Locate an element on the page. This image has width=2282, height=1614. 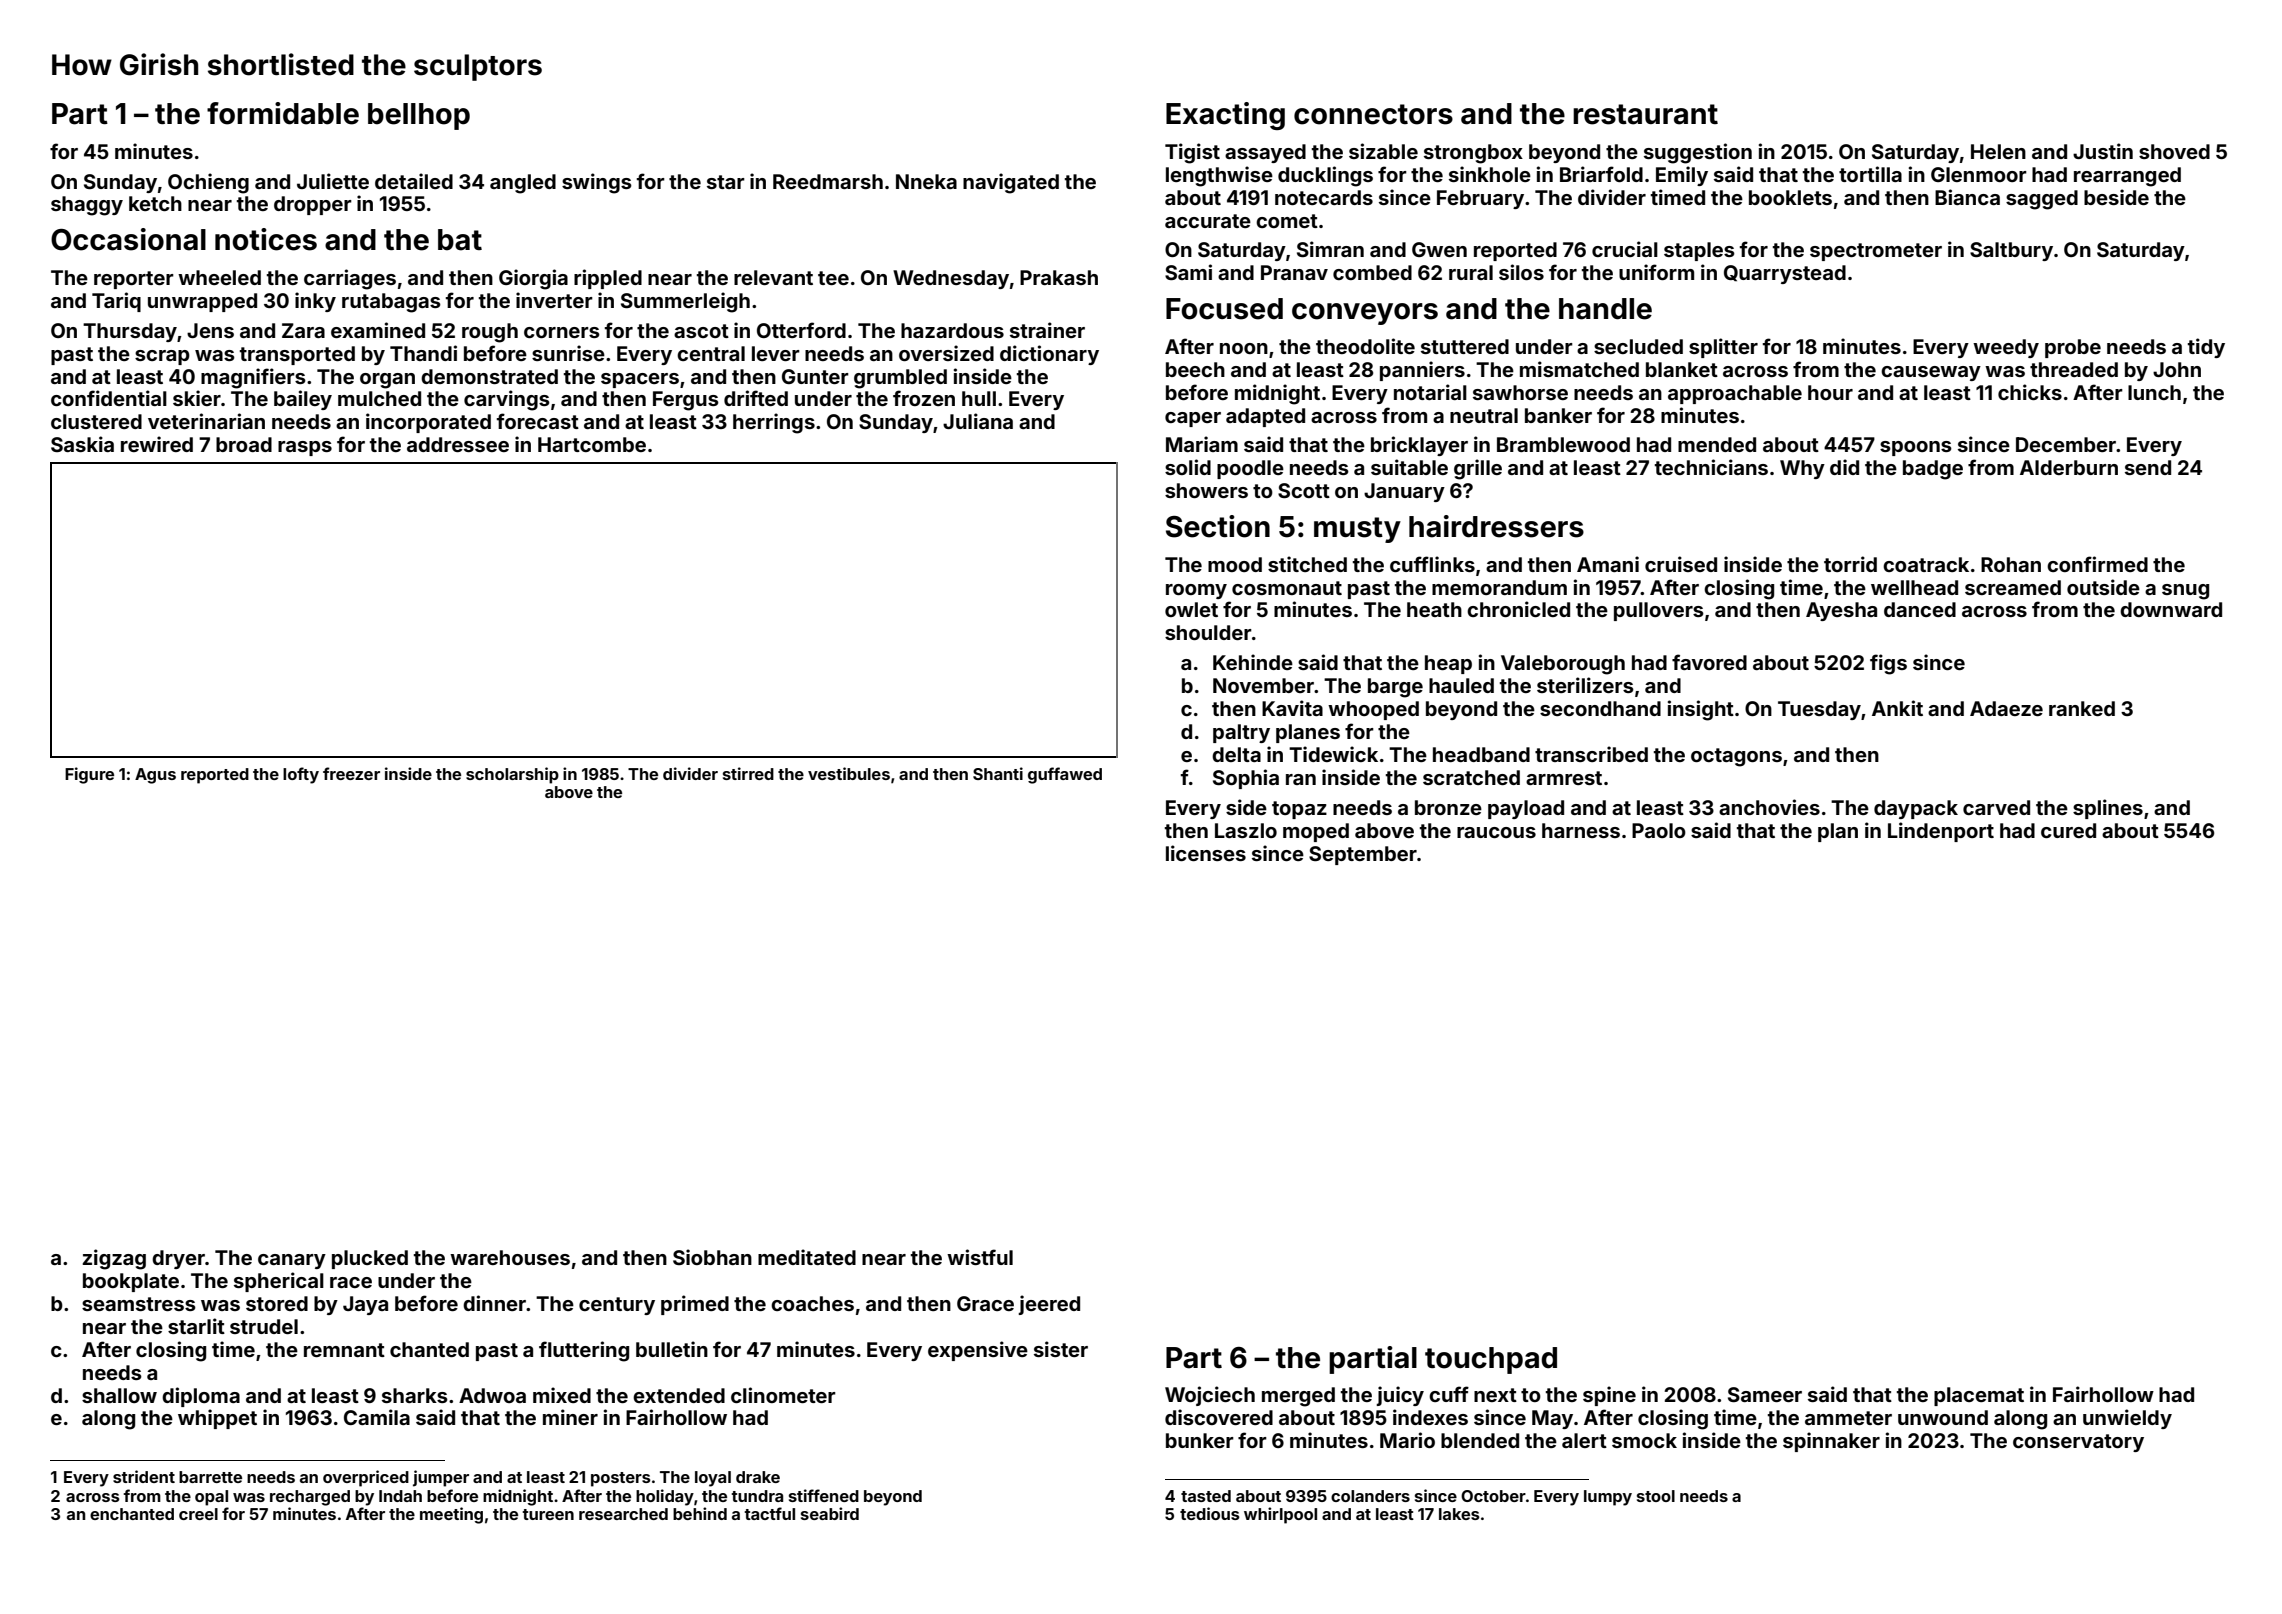
Ankit is located at coordinates (1897, 708).
